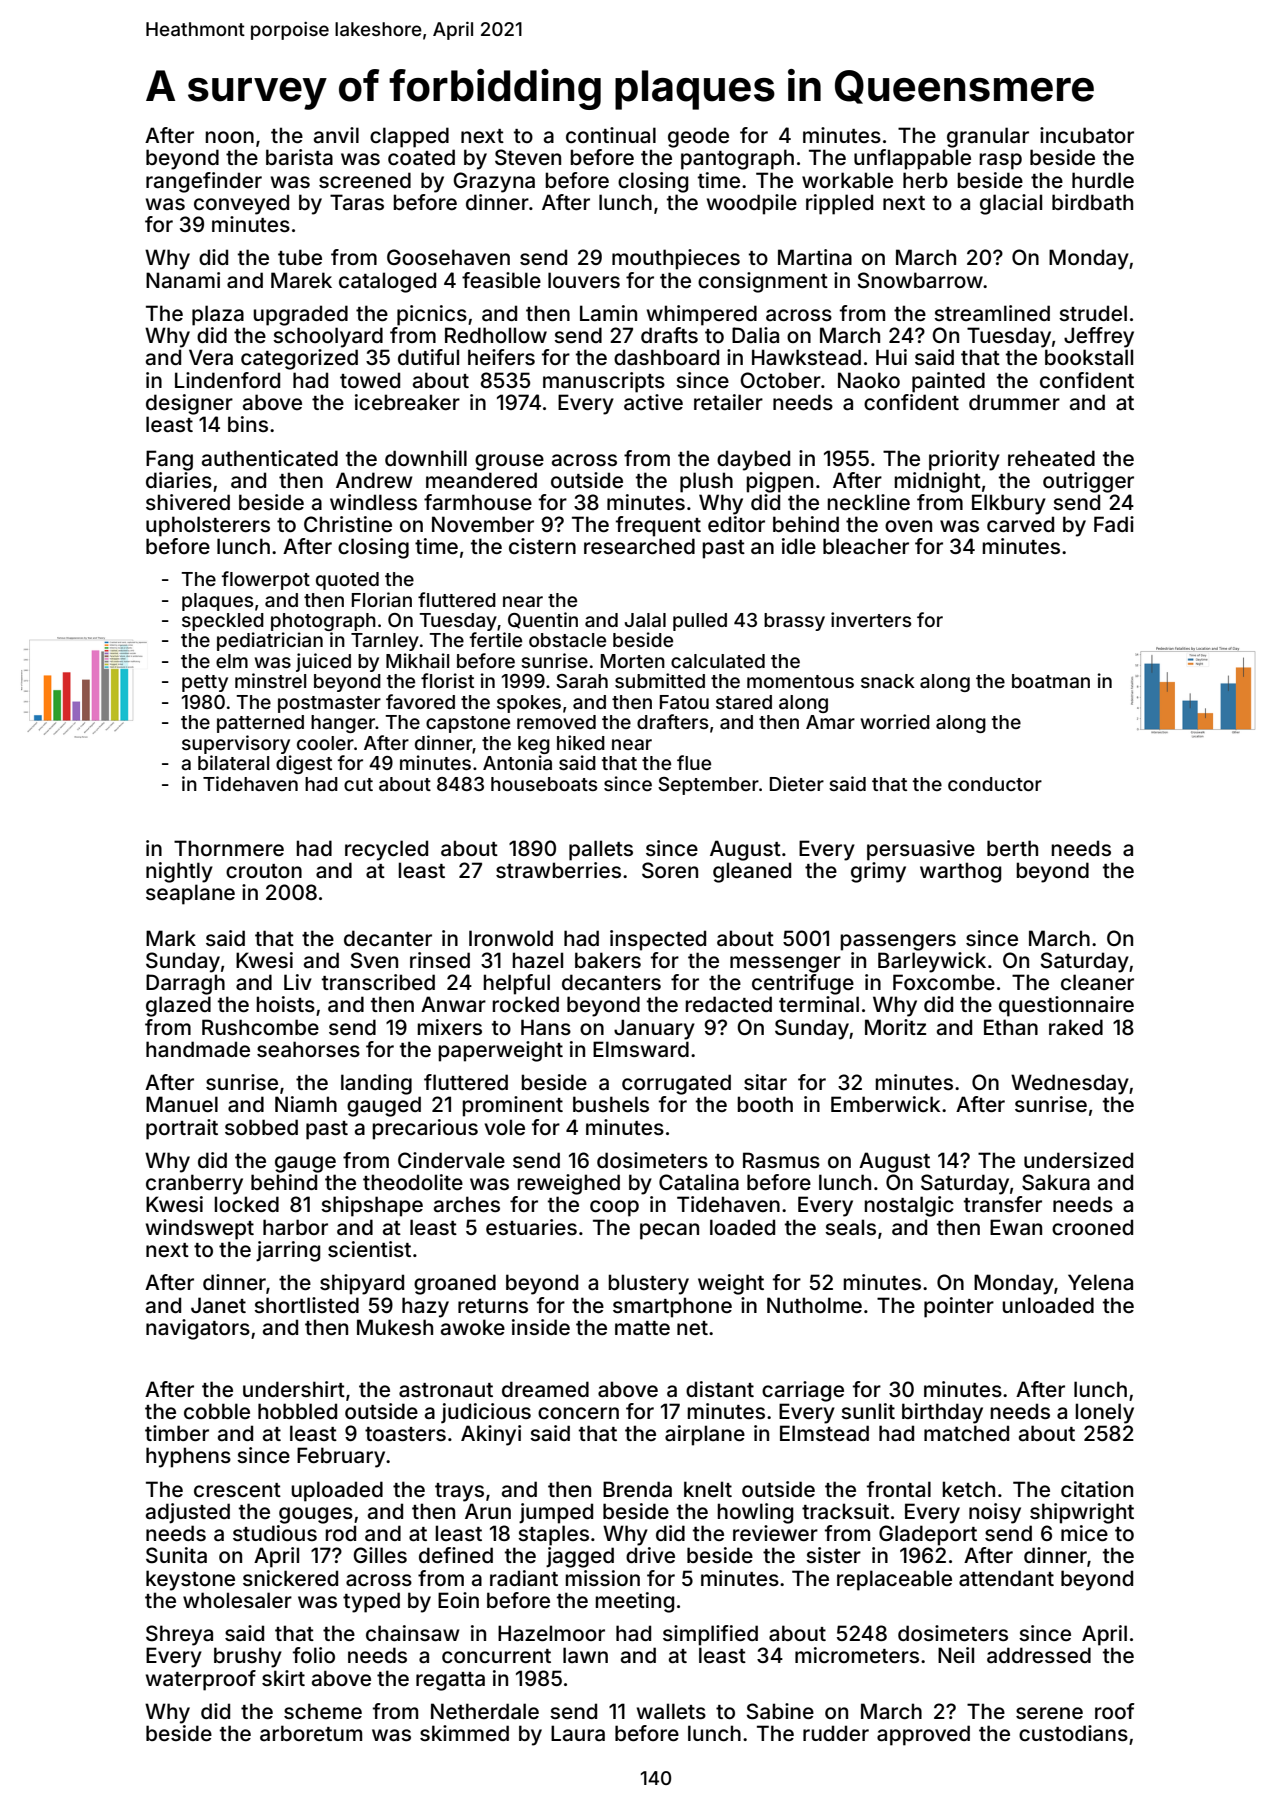 This screenshot has width=1280, height=1811. What do you see at coordinates (799, 546) in the screenshot?
I see `idle` at bounding box center [799, 546].
